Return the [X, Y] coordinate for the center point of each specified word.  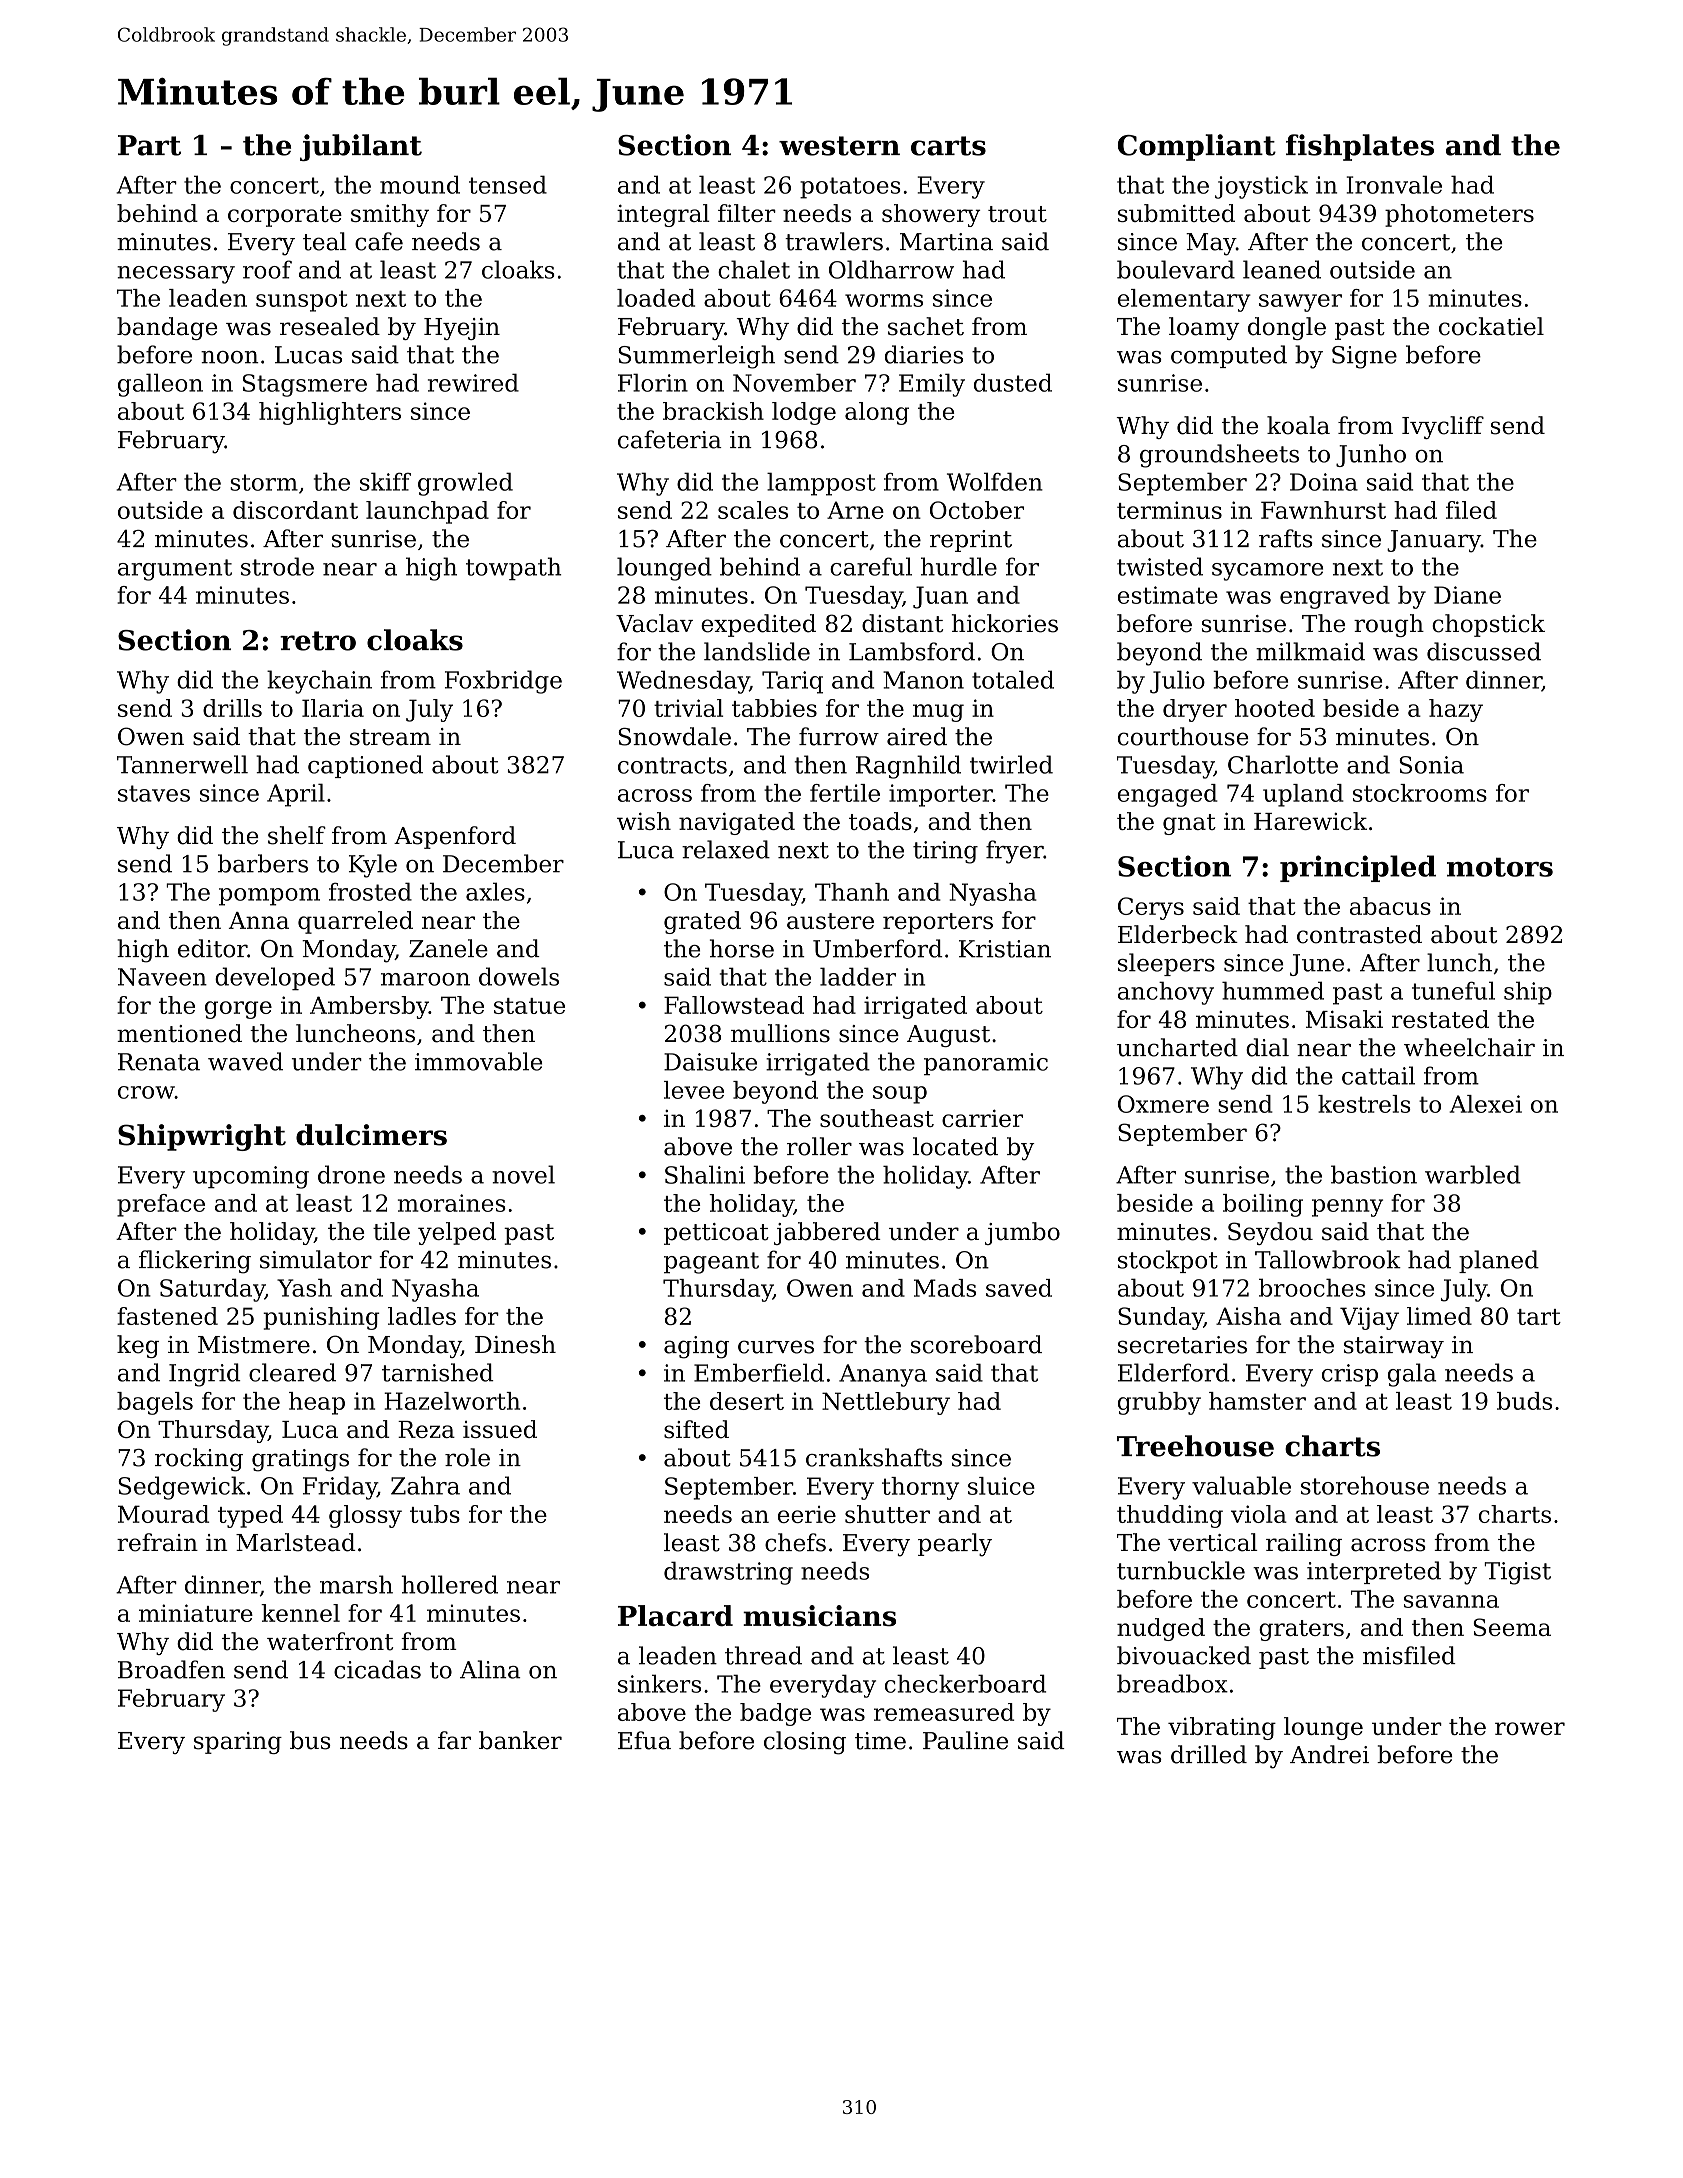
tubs [435, 1514]
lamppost [821, 484]
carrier [982, 1118]
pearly [955, 1545]
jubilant [361, 147]
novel [523, 1174]
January [1434, 541]
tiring [945, 852]
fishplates [1360, 147]
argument [175, 570]
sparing [238, 1743]
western [839, 146]
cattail [1378, 1075]
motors [1500, 867]
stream [390, 737]
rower [1530, 1728]
